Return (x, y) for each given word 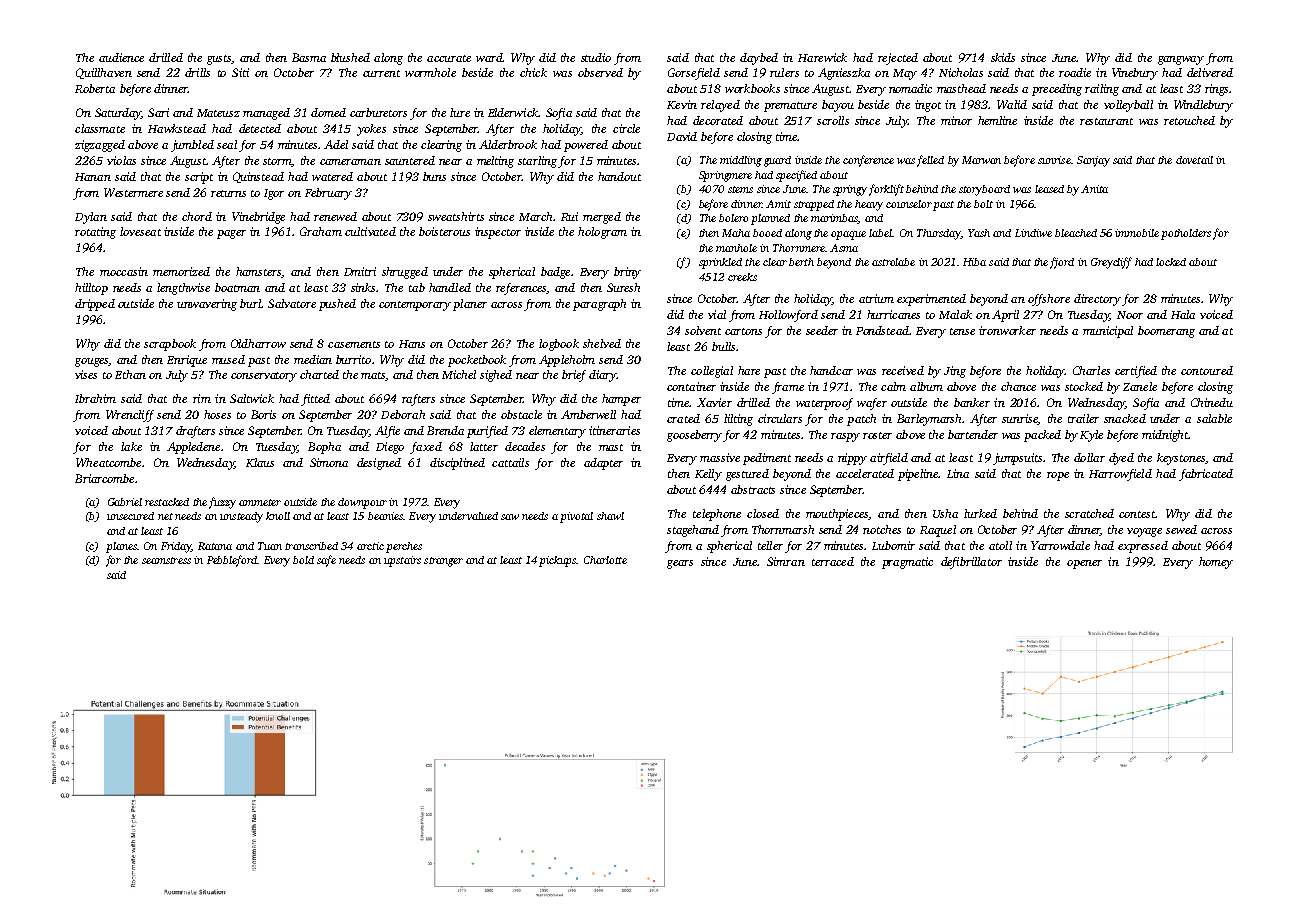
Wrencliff (130, 416)
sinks (363, 287)
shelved (602, 343)
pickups (557, 561)
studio (596, 57)
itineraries (614, 430)
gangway (1181, 60)
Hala (1183, 314)
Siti (240, 72)
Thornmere (799, 248)
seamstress (166, 560)
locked (1171, 262)
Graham (321, 231)
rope (1058, 476)
